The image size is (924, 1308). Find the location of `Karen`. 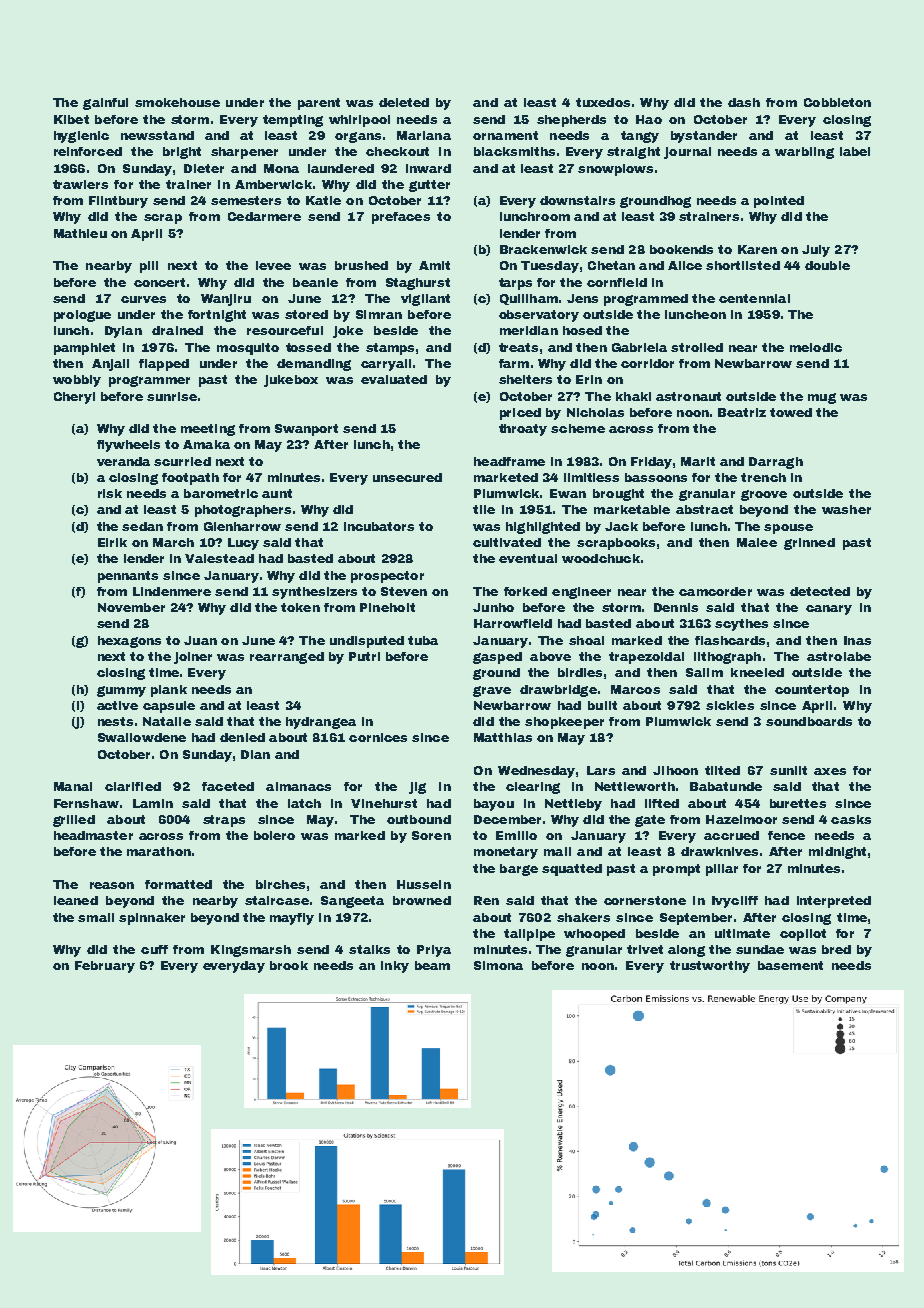

Karen is located at coordinates (757, 249).
